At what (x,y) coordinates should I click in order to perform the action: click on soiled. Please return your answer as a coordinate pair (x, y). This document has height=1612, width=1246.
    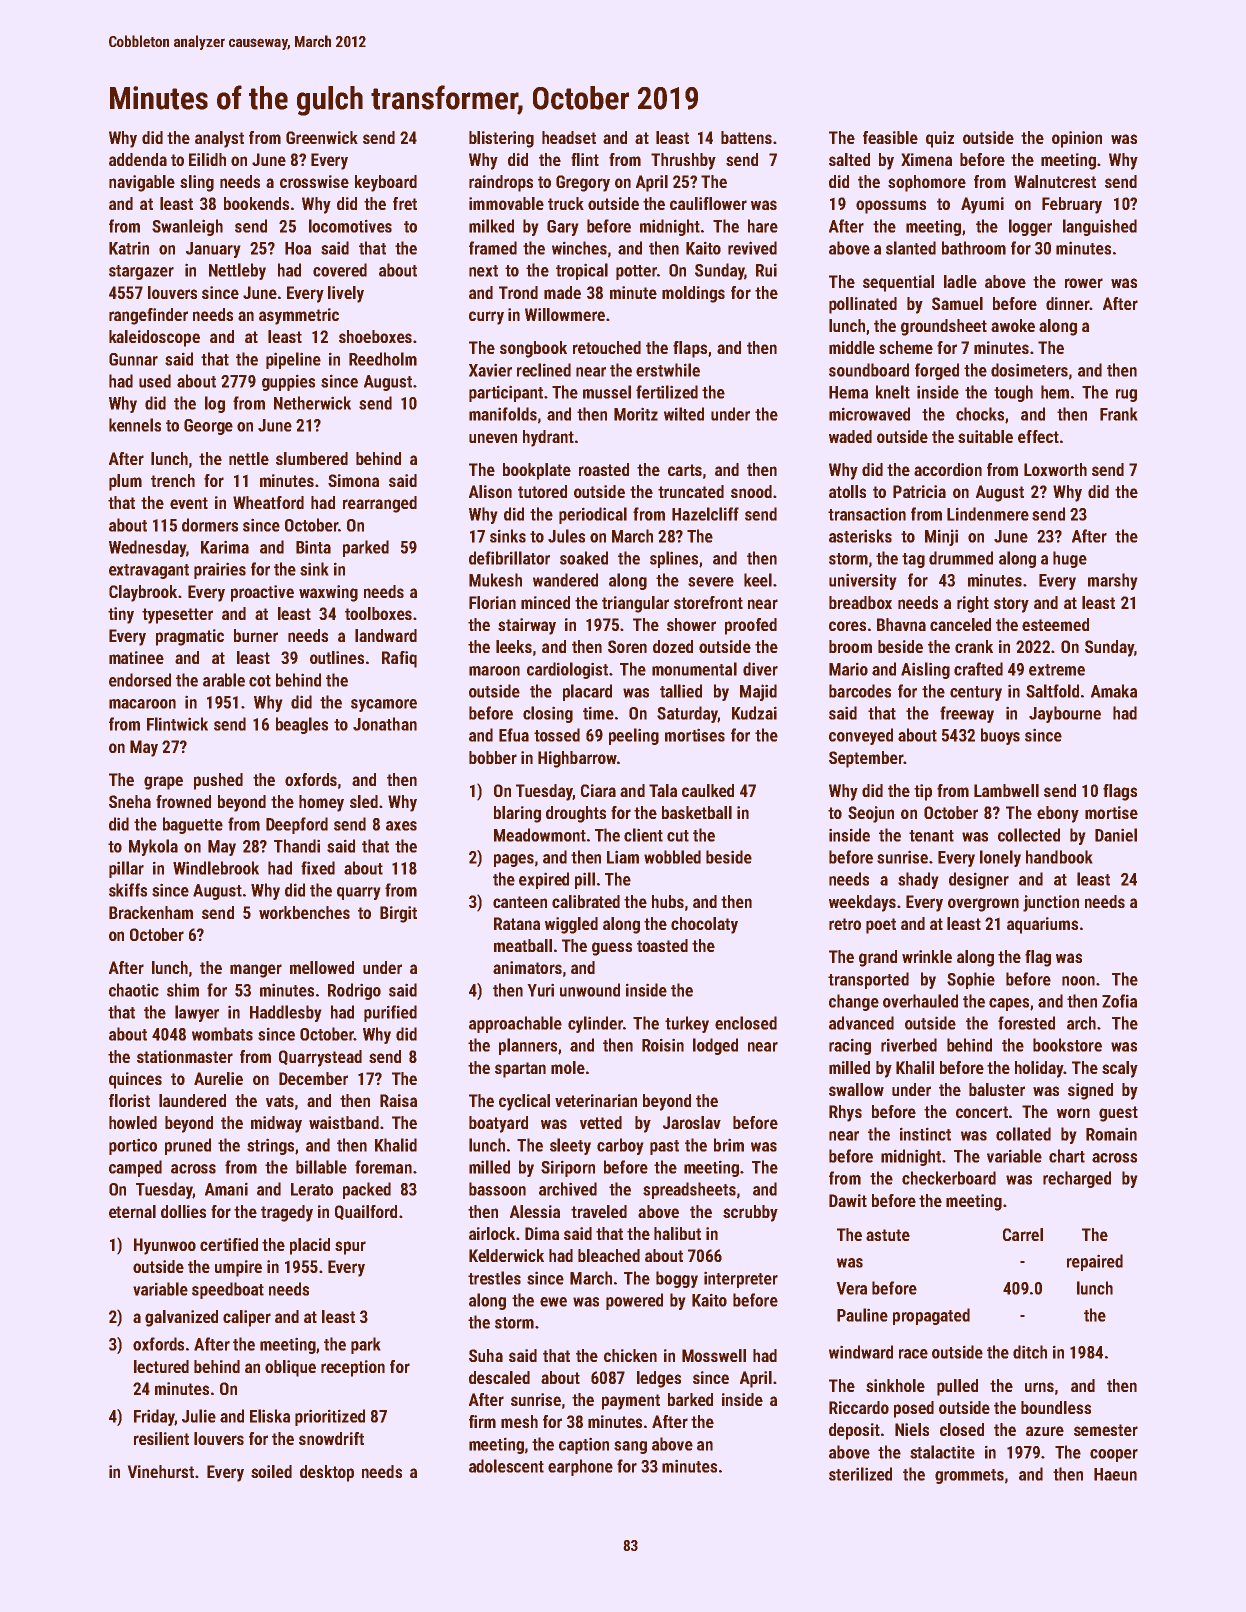
    Looking at the image, I should click on (271, 1471).
